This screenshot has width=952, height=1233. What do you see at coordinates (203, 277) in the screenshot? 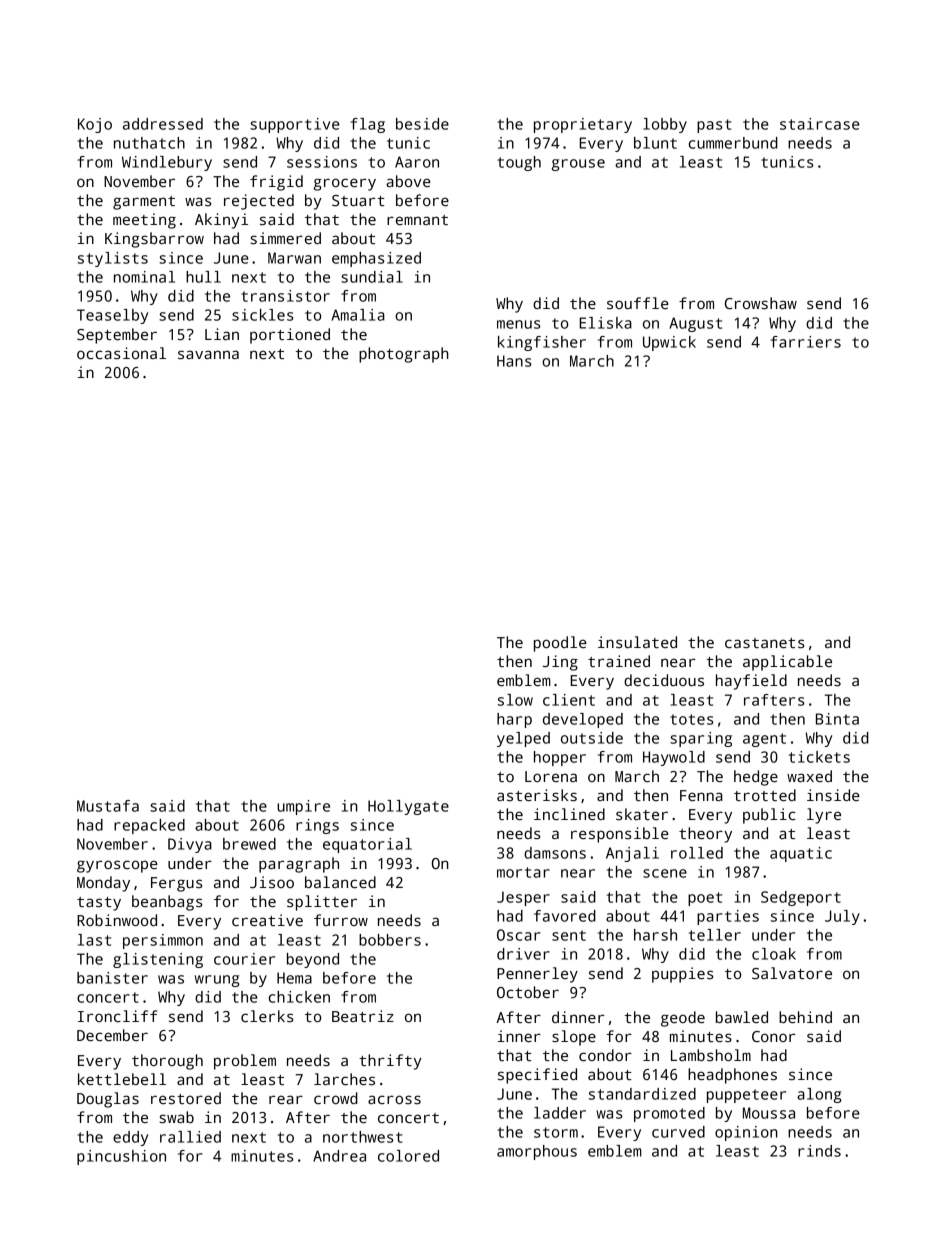
I see `hull` at bounding box center [203, 277].
